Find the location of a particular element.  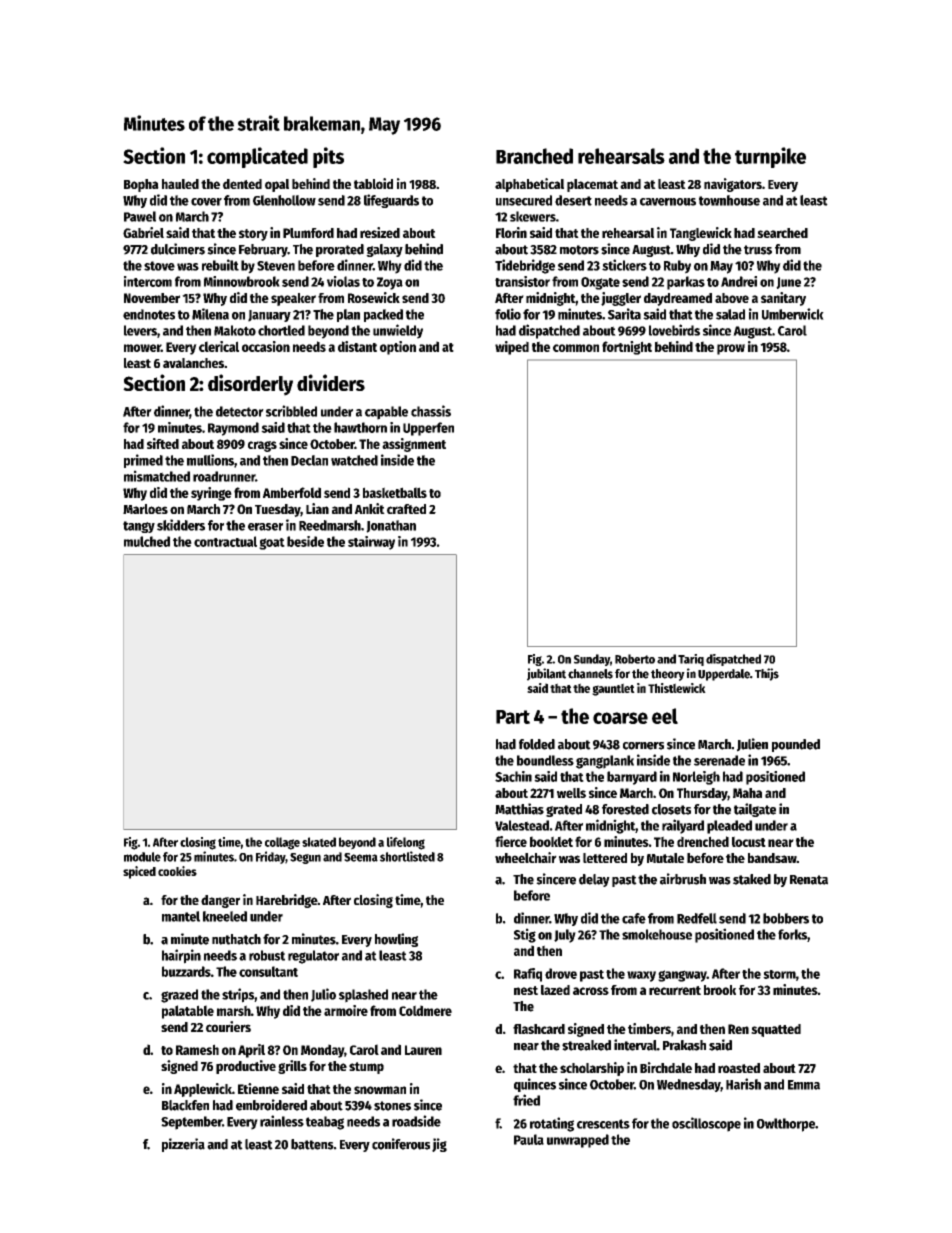

option is located at coordinates (398, 348).
